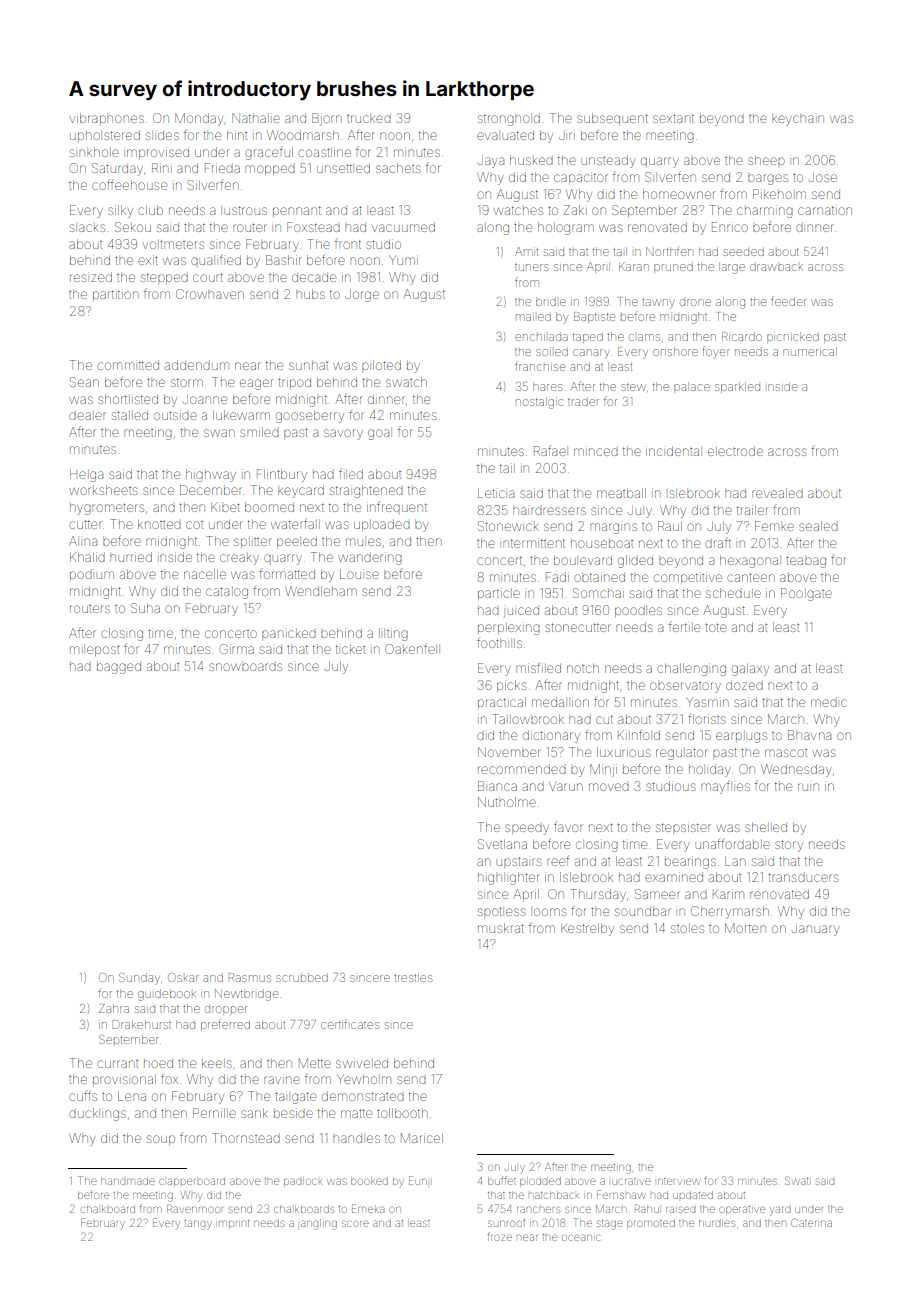 The width and height of the image is (924, 1308). I want to click on Rasmus, so click(250, 977).
